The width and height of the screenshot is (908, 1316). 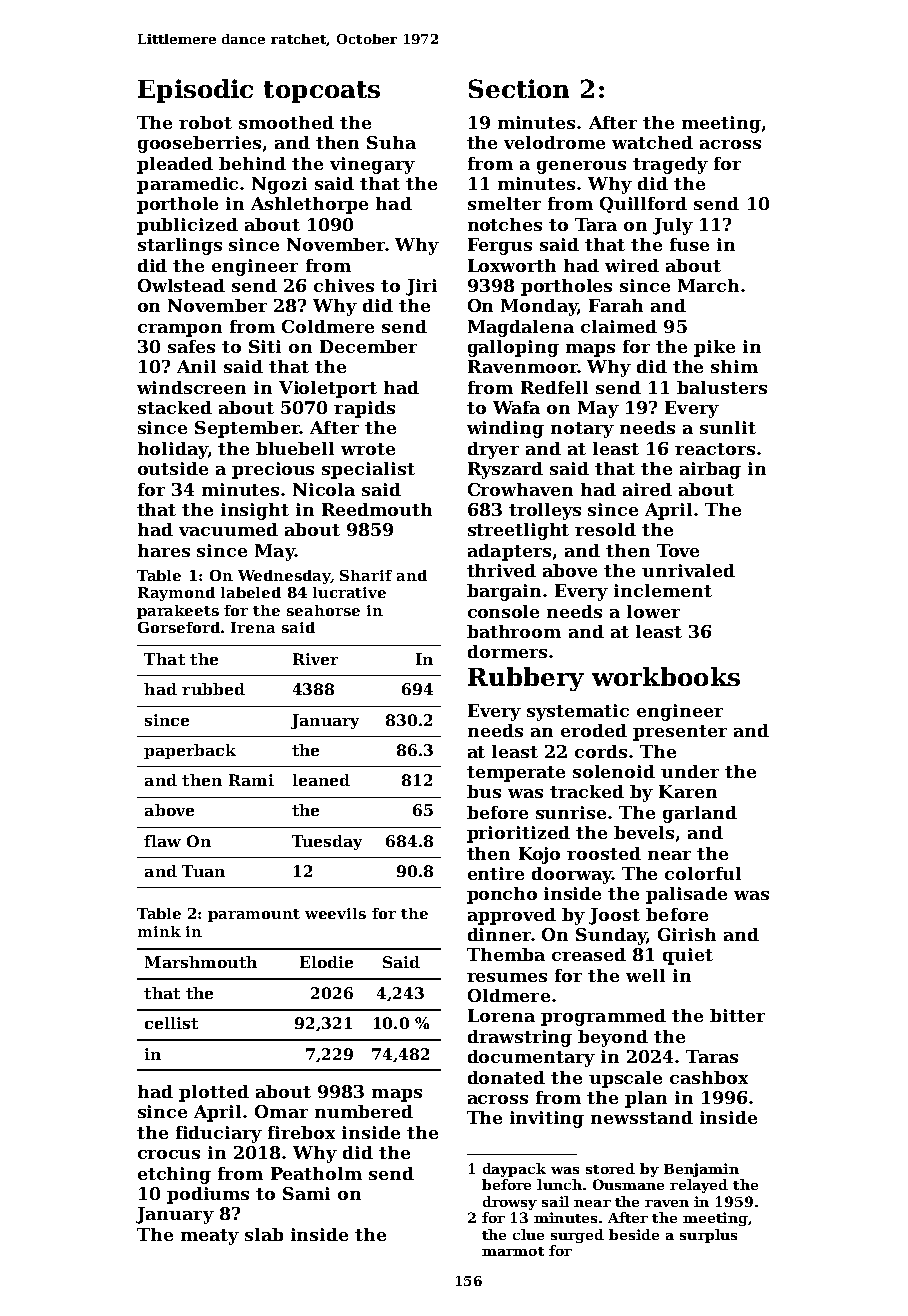 I want to click on wired, so click(x=632, y=265).
